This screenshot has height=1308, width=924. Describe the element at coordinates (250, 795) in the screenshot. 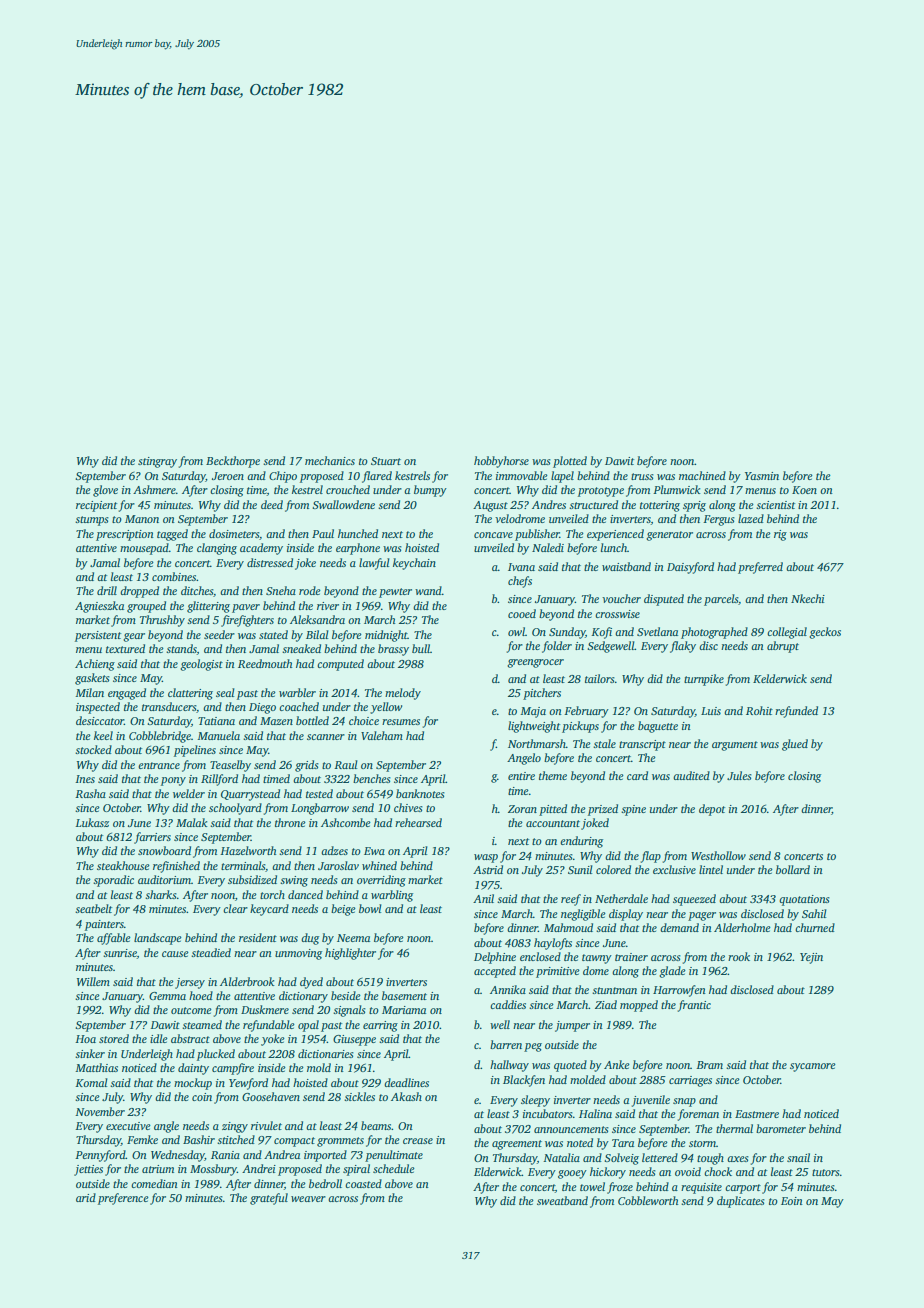

I see `Quarrystead` at that location.
